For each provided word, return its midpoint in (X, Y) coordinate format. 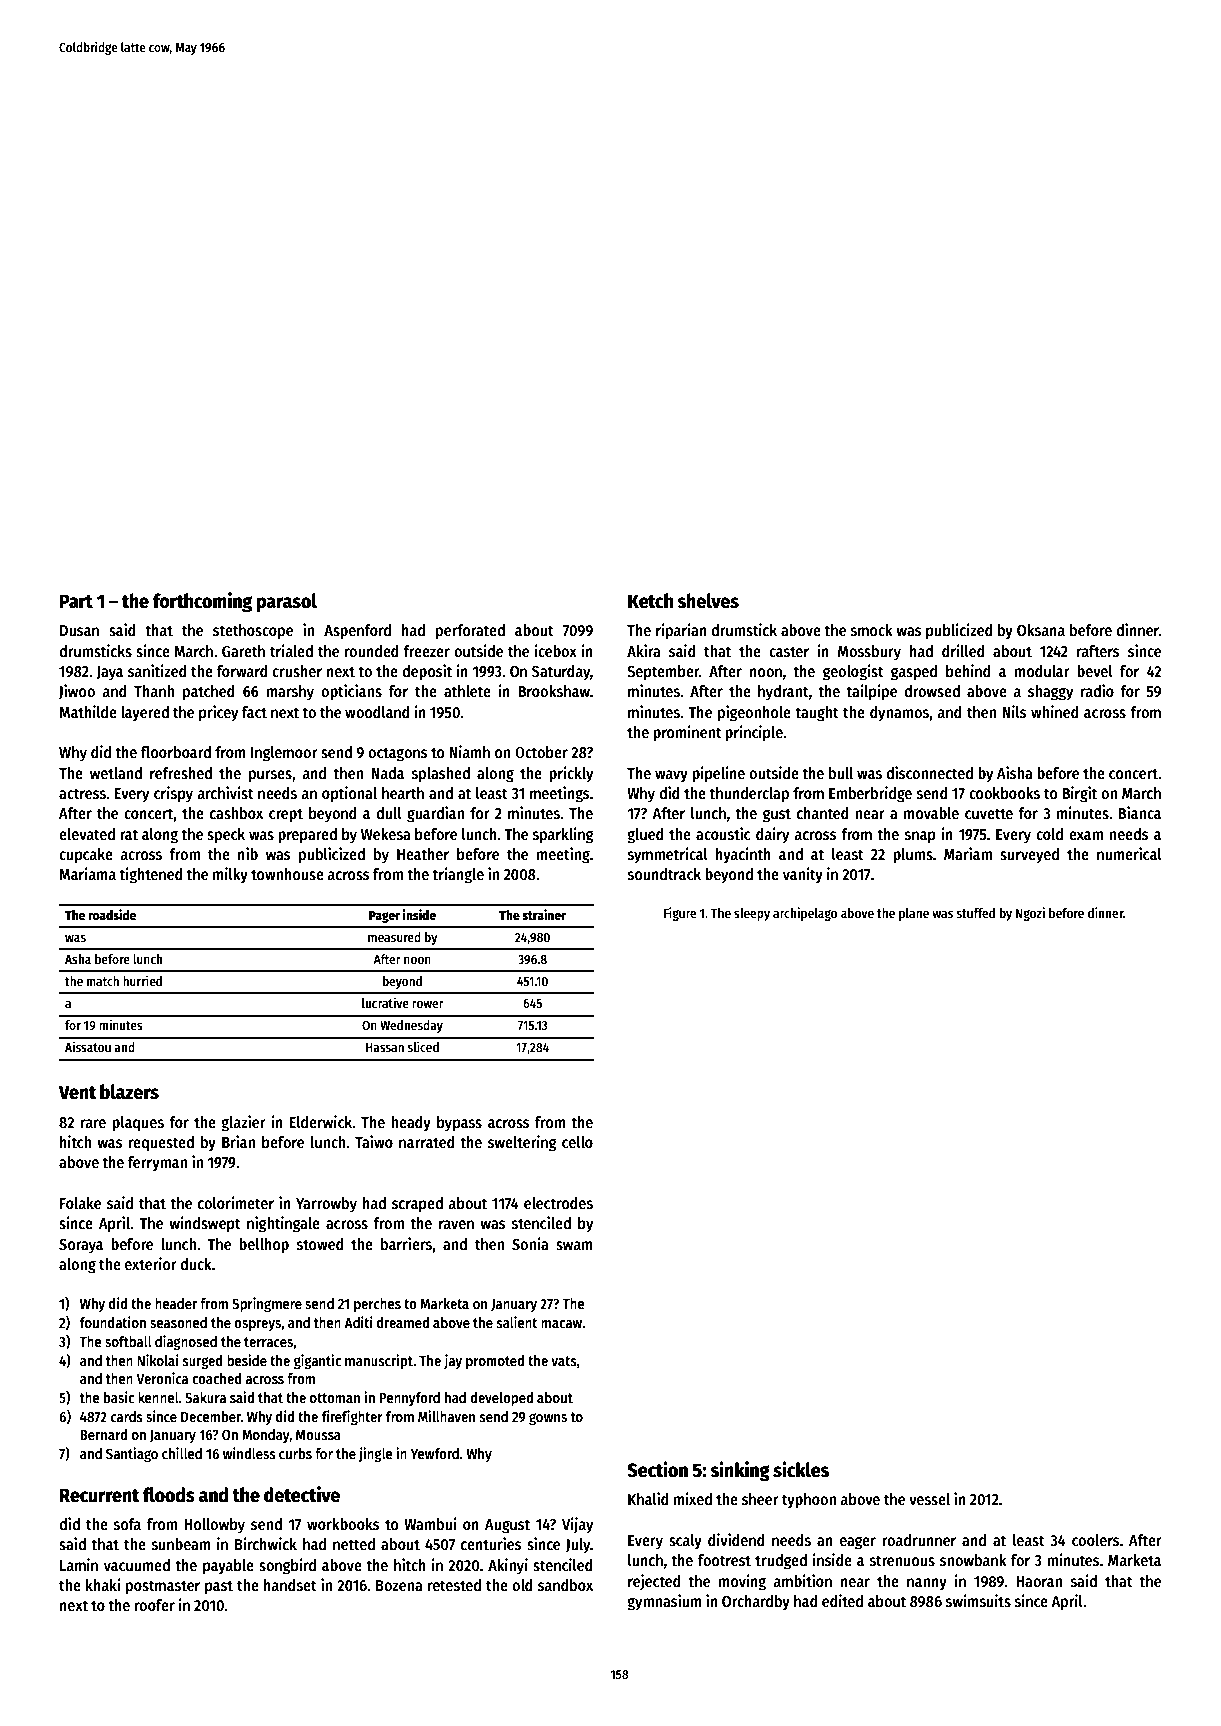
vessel (929, 1499)
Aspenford (357, 632)
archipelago (805, 914)
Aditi (358, 1322)
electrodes (558, 1203)
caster (789, 652)
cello (577, 1142)
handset (290, 1585)
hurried (142, 980)
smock (872, 630)
